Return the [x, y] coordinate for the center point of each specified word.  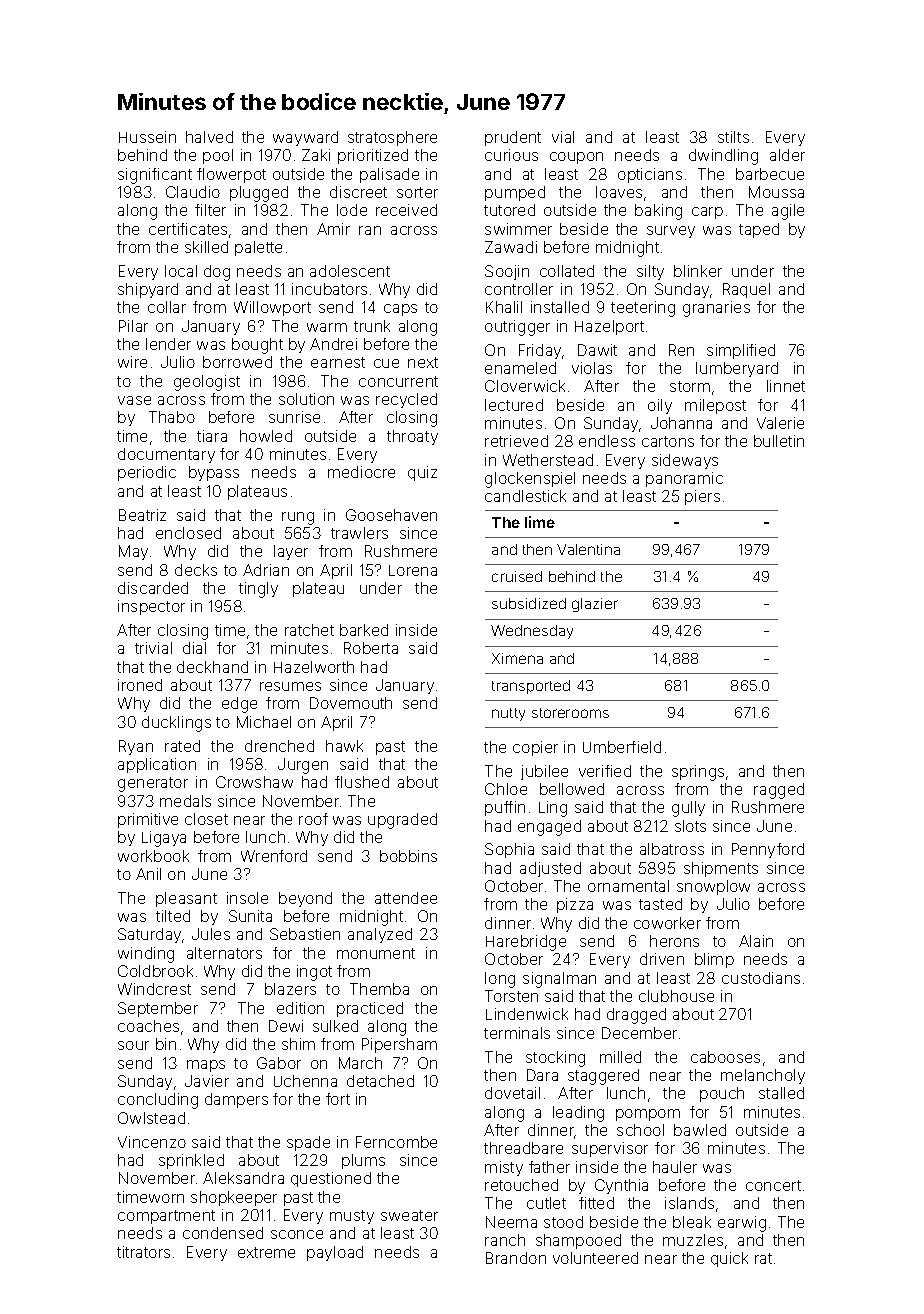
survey [671, 232]
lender [168, 344]
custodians [761, 978]
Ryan [136, 747]
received [406, 210]
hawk [344, 746]
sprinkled [191, 1161]
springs [698, 773]
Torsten [511, 996]
